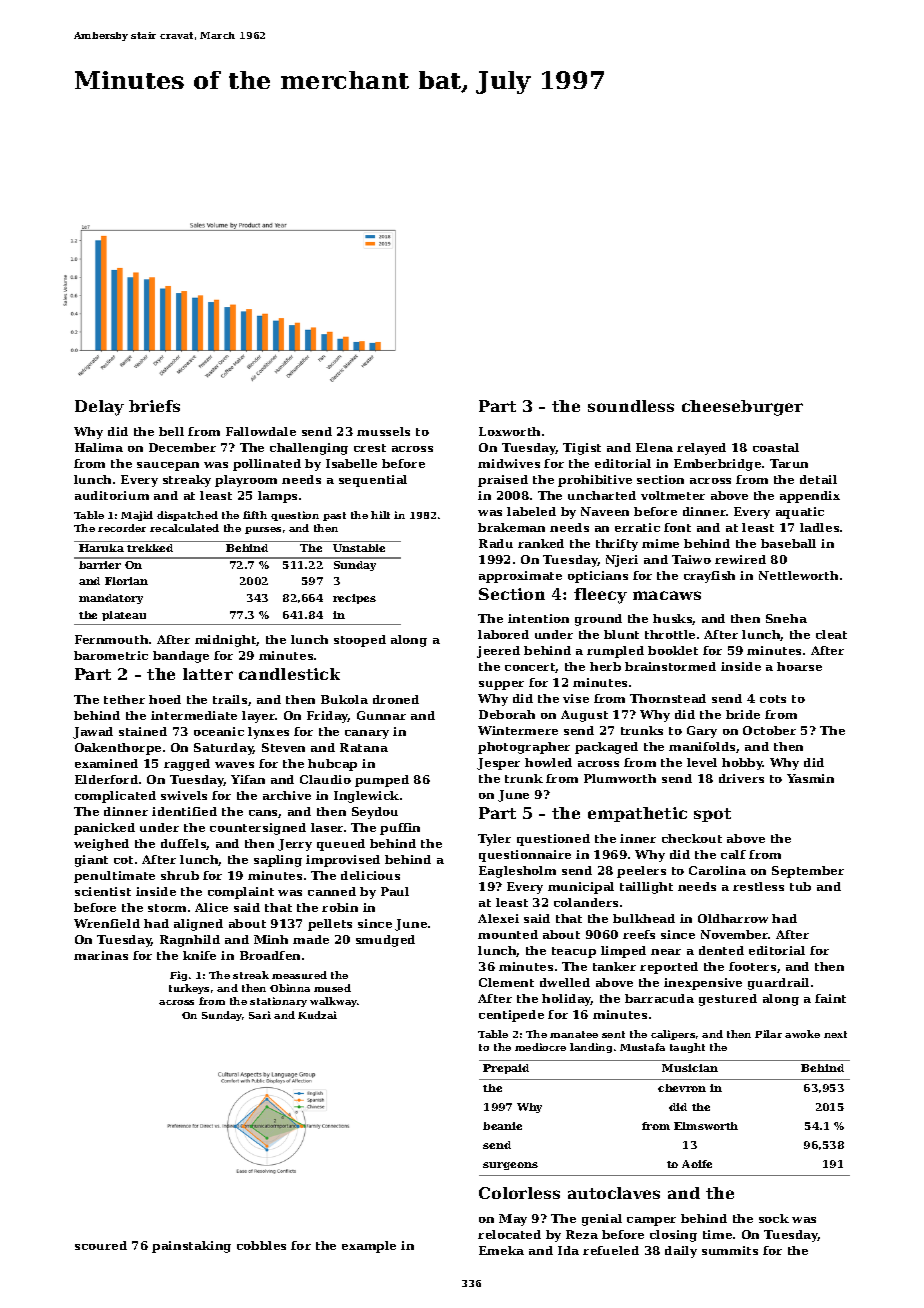 This screenshot has width=924, height=1308. I want to click on macaws, so click(667, 595).
